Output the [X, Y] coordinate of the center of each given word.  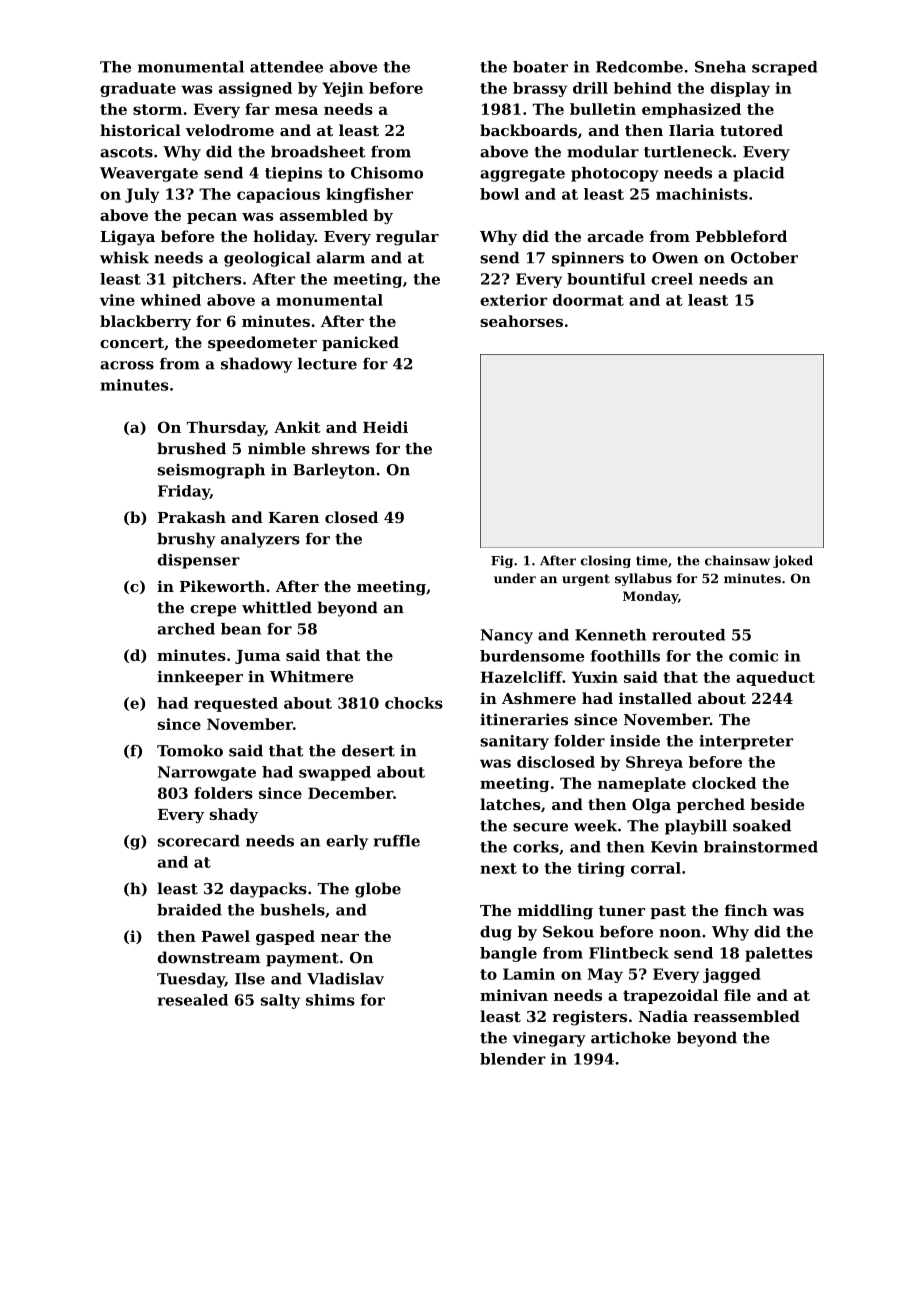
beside [777, 804]
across [127, 365]
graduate [138, 89]
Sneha [720, 67]
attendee [286, 67]
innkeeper [200, 678]
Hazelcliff [522, 677]
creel [672, 279]
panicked [360, 343]
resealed [193, 1000]
